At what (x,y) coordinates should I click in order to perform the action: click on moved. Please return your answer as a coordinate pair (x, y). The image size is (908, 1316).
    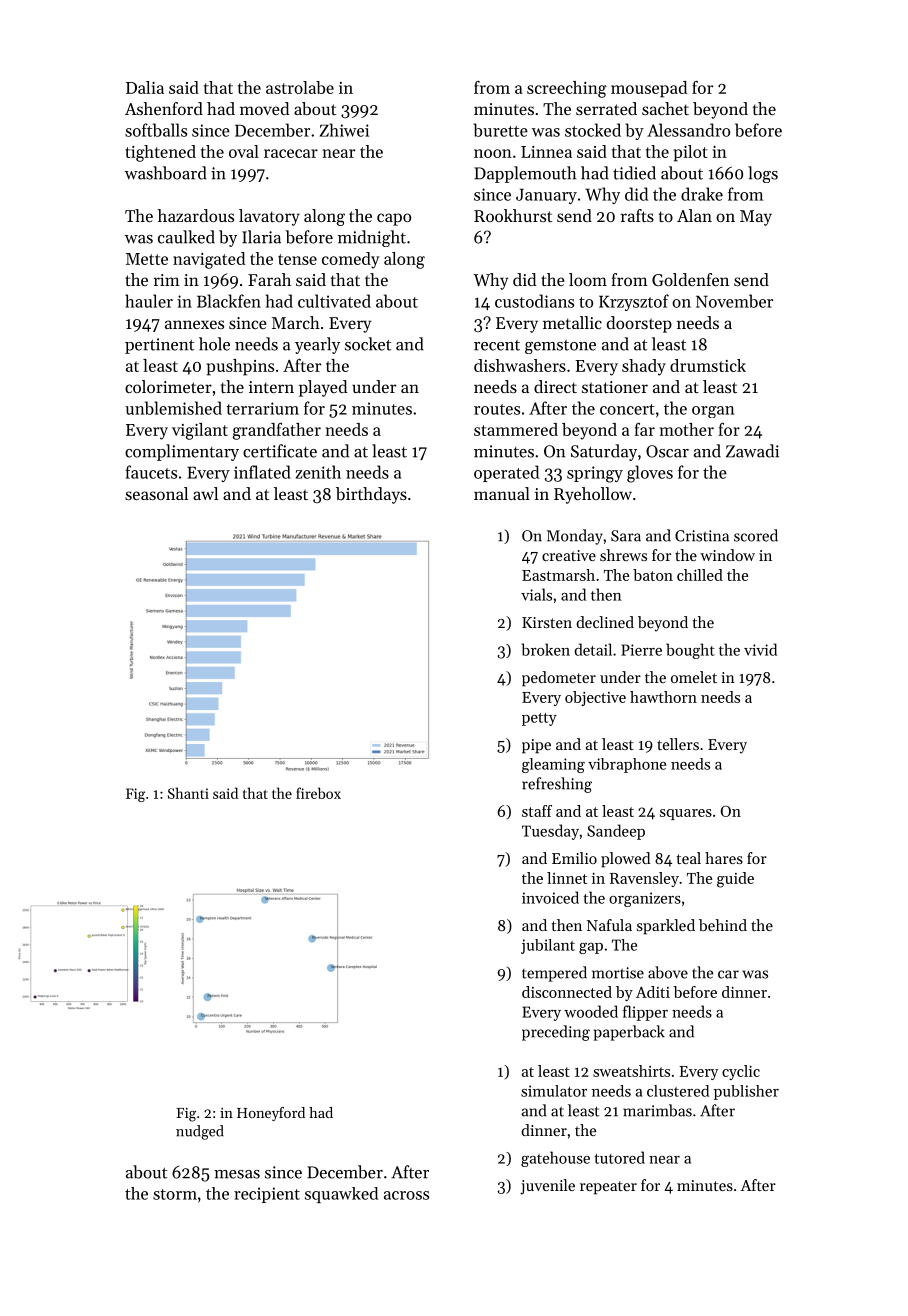
    Looking at the image, I should click on (264, 108).
